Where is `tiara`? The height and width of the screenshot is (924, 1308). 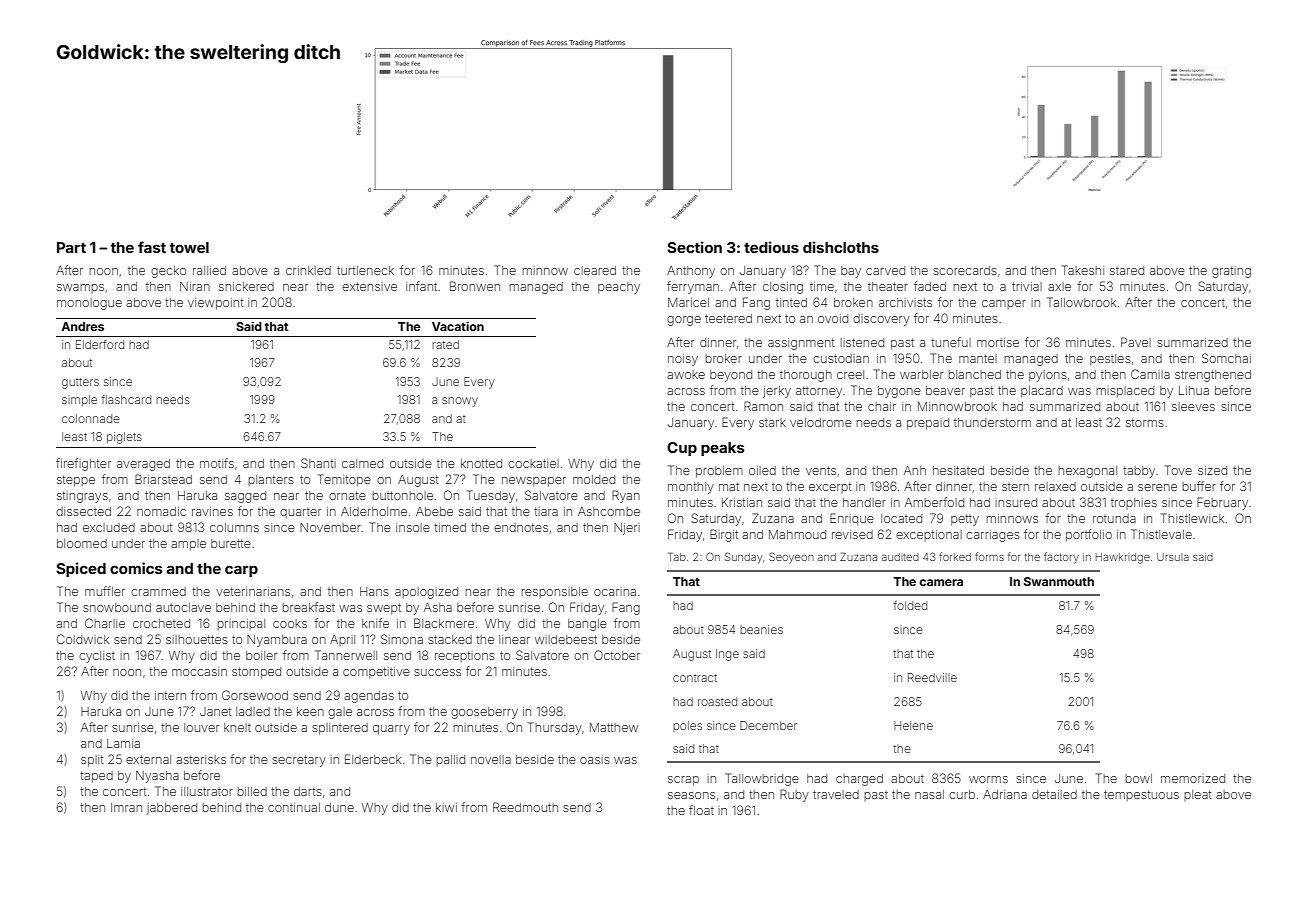
tiara is located at coordinates (546, 511).
